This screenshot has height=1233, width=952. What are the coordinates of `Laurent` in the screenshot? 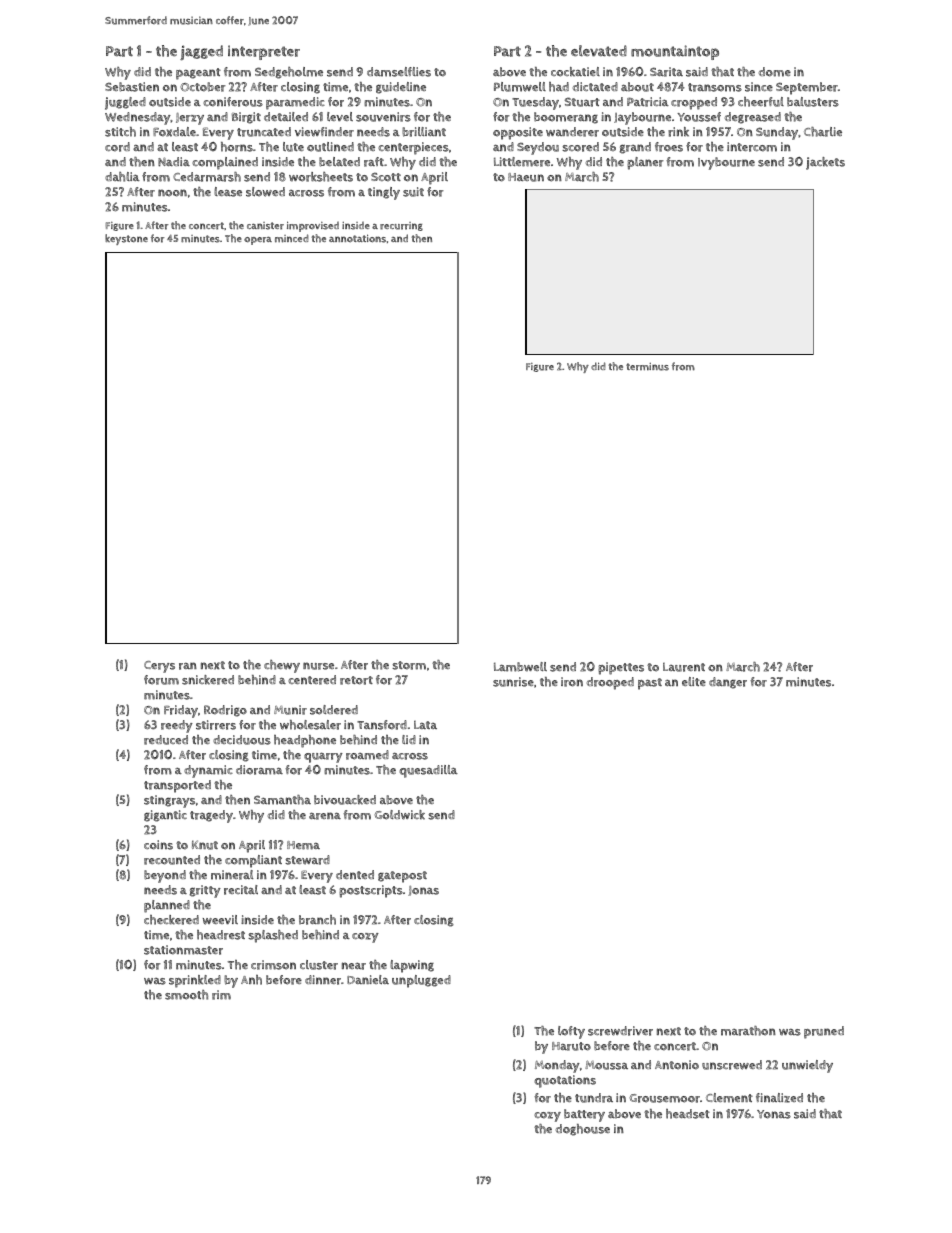 It's located at (684, 667).
